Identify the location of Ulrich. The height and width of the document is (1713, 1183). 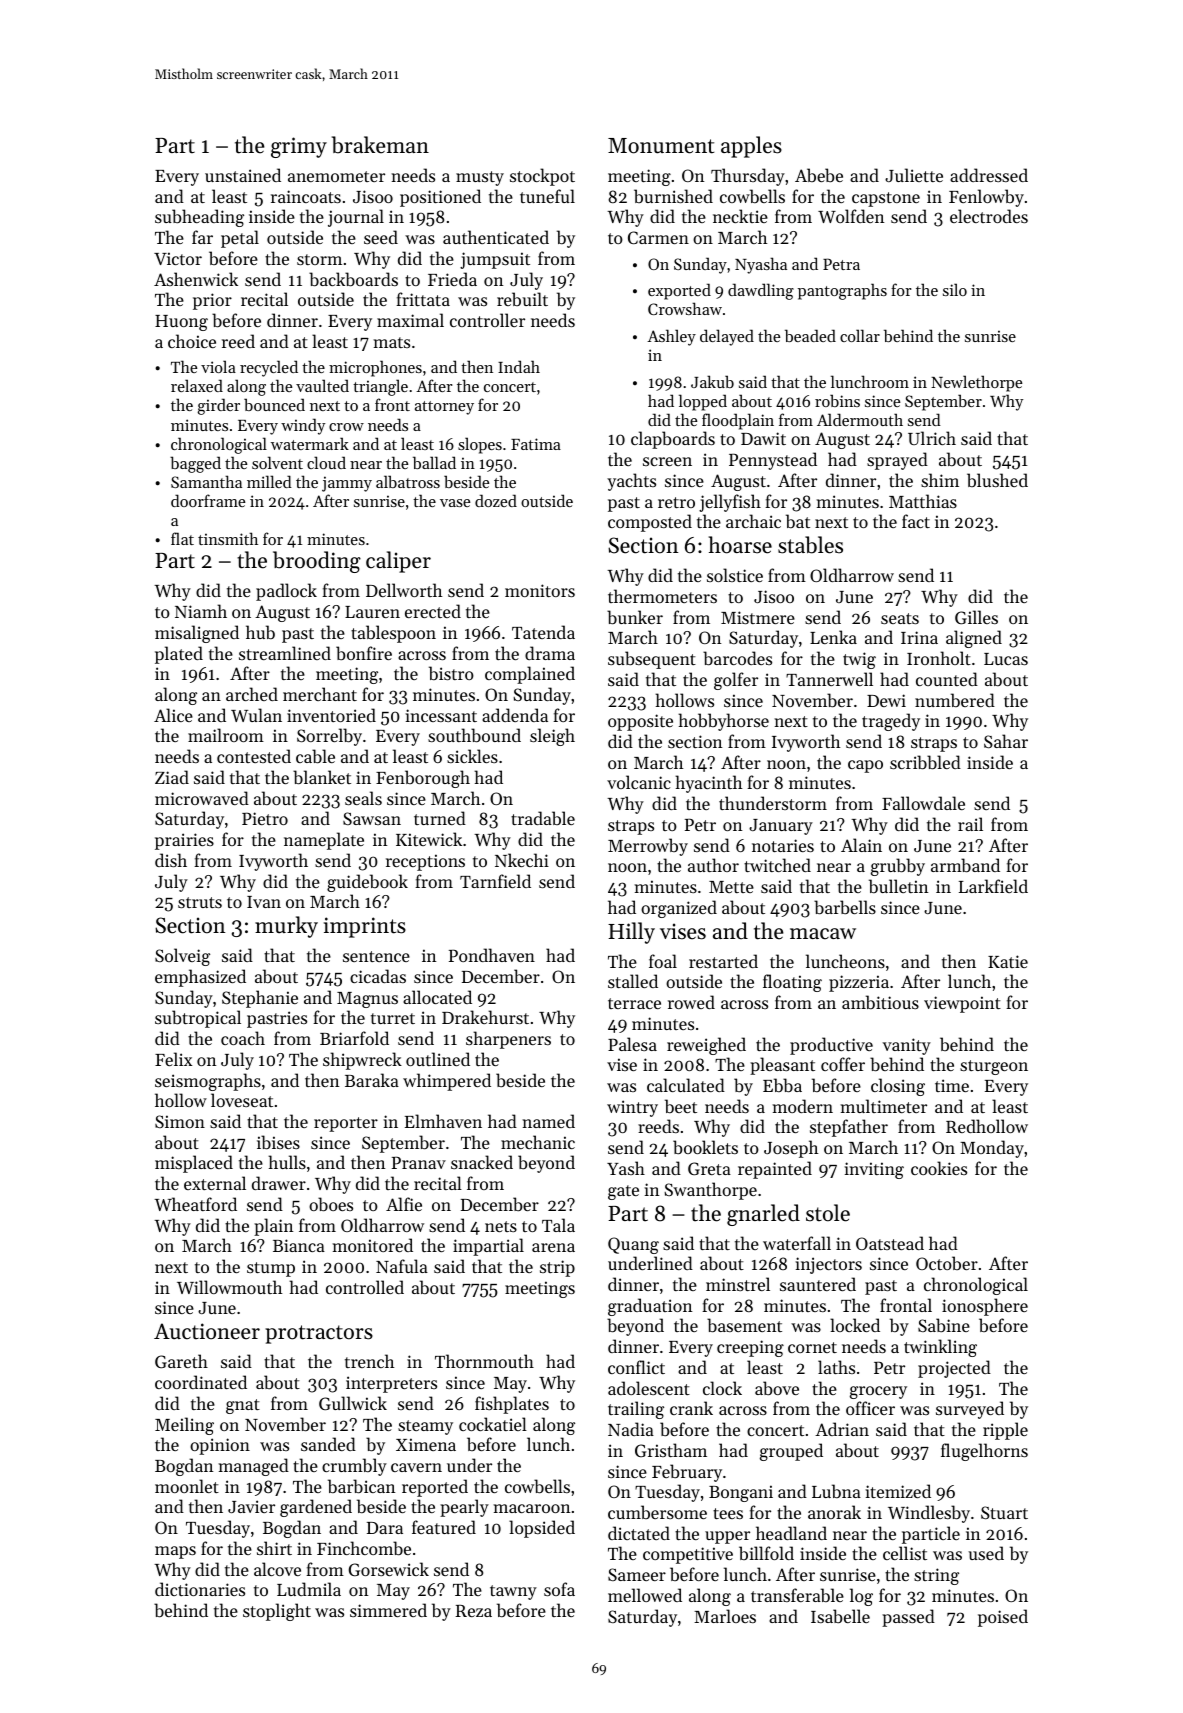
(932, 438).
